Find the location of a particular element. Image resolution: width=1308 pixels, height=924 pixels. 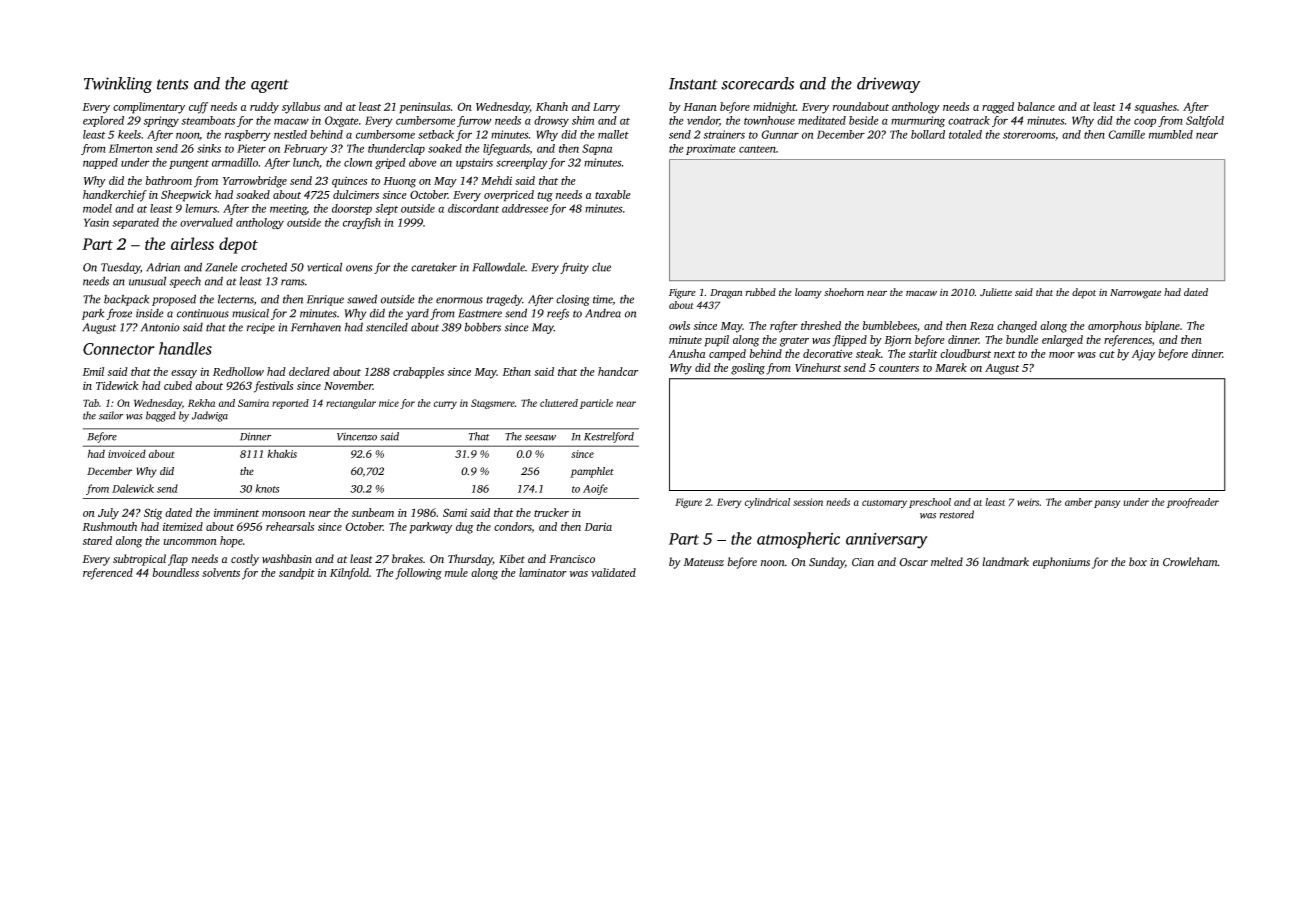

itemized is located at coordinates (183, 526).
